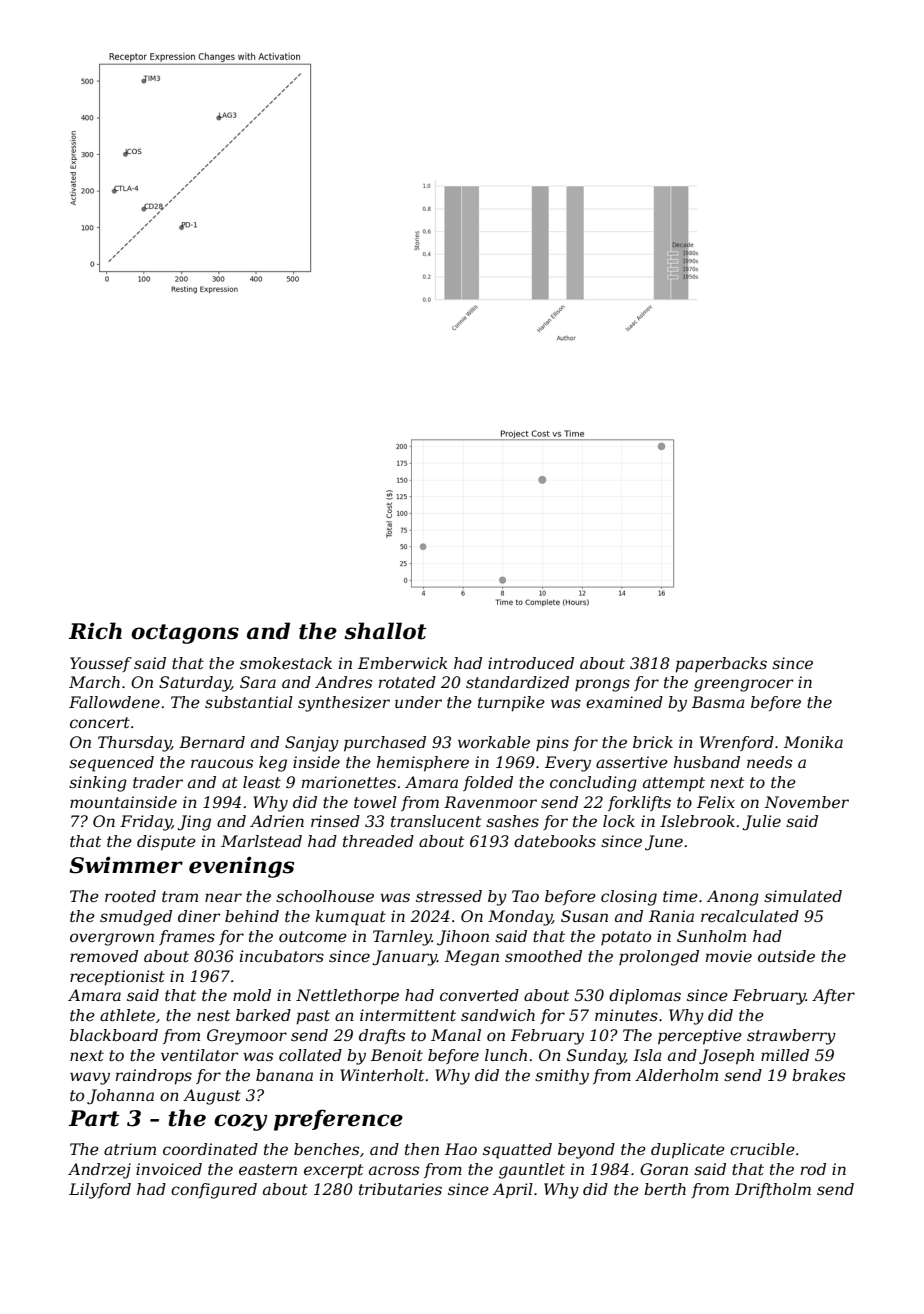 This screenshot has height=1314, width=924. Describe the element at coordinates (185, 634) in the screenshot. I see `octagons` at that location.
